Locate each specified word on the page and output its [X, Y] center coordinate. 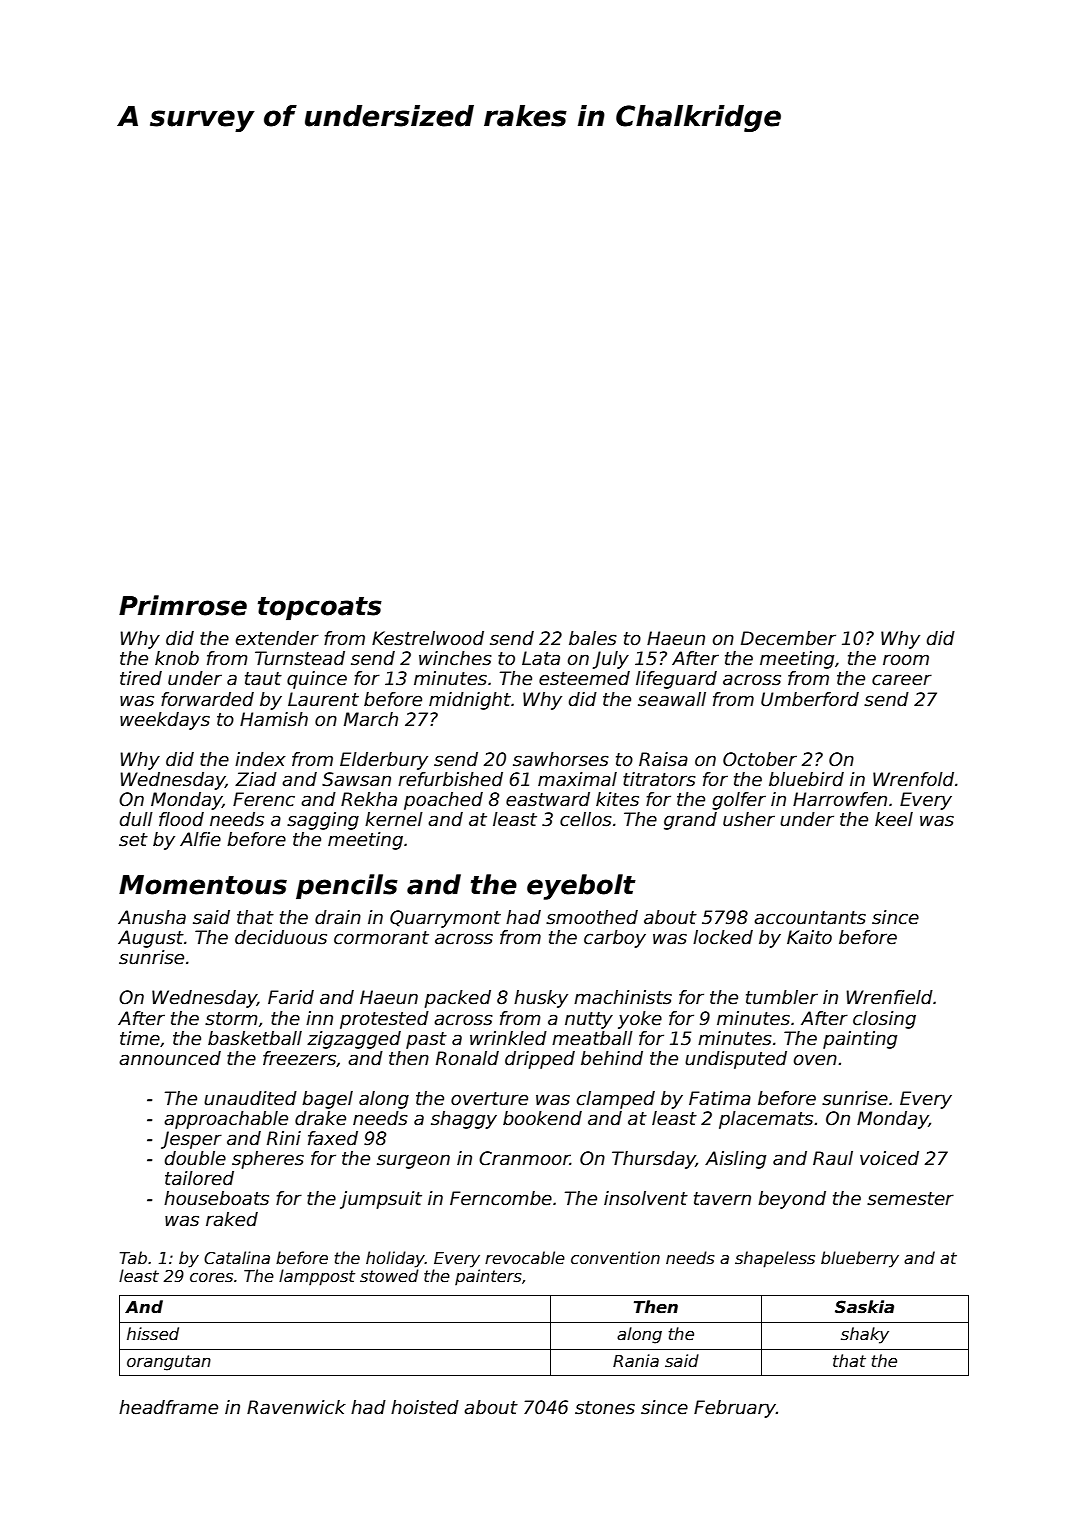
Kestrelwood [428, 638]
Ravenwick [296, 1407]
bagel [327, 1100]
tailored [199, 1178]
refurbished [450, 779]
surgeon [413, 1161]
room [906, 660]
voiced [889, 1158]
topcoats [320, 608]
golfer [739, 801]
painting [860, 1040]
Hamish [274, 719]
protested [384, 1020]
